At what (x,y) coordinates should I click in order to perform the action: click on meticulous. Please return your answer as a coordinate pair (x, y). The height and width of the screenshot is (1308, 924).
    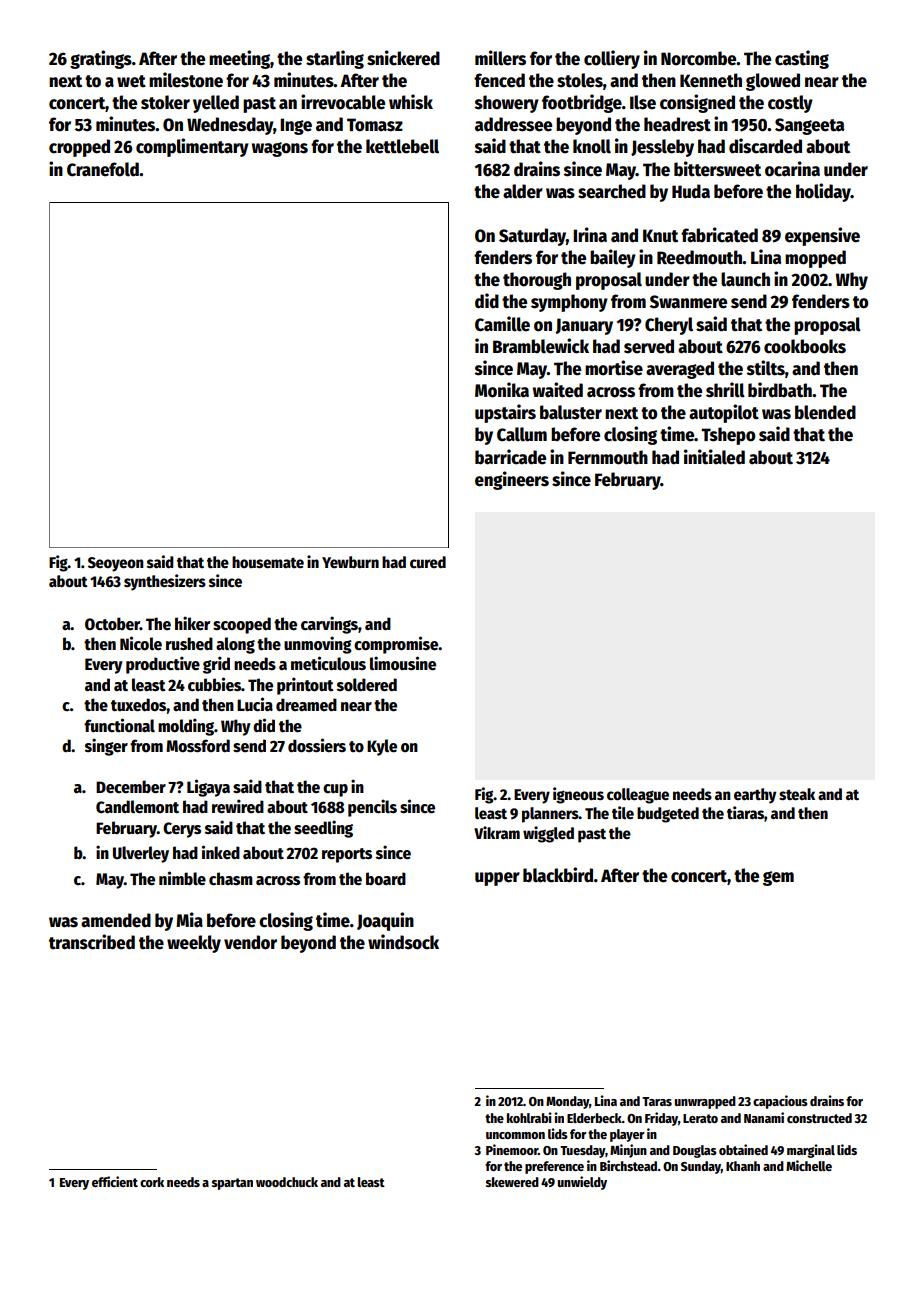
    Looking at the image, I should click on (328, 663).
